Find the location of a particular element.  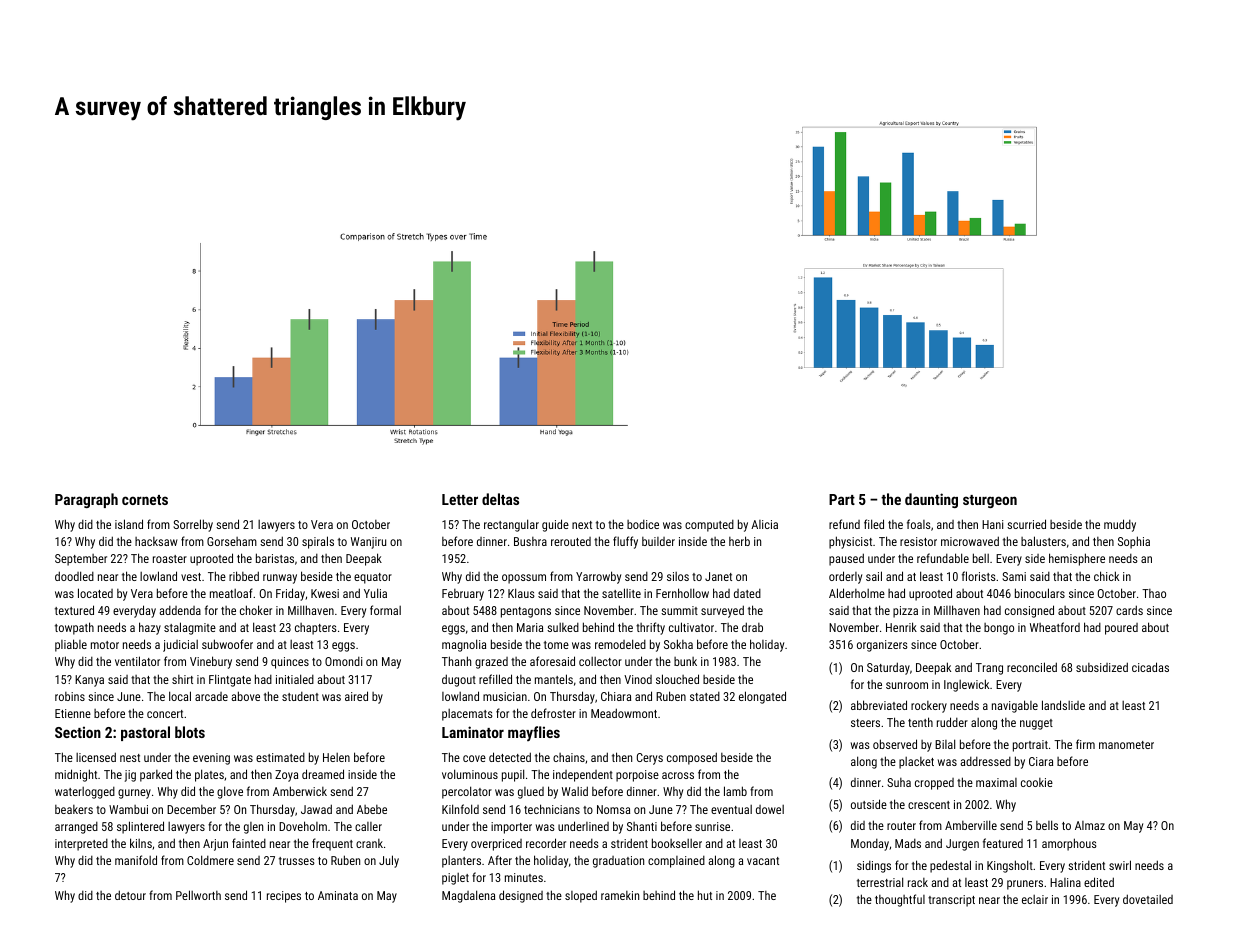

midnight is located at coordinates (76, 775).
